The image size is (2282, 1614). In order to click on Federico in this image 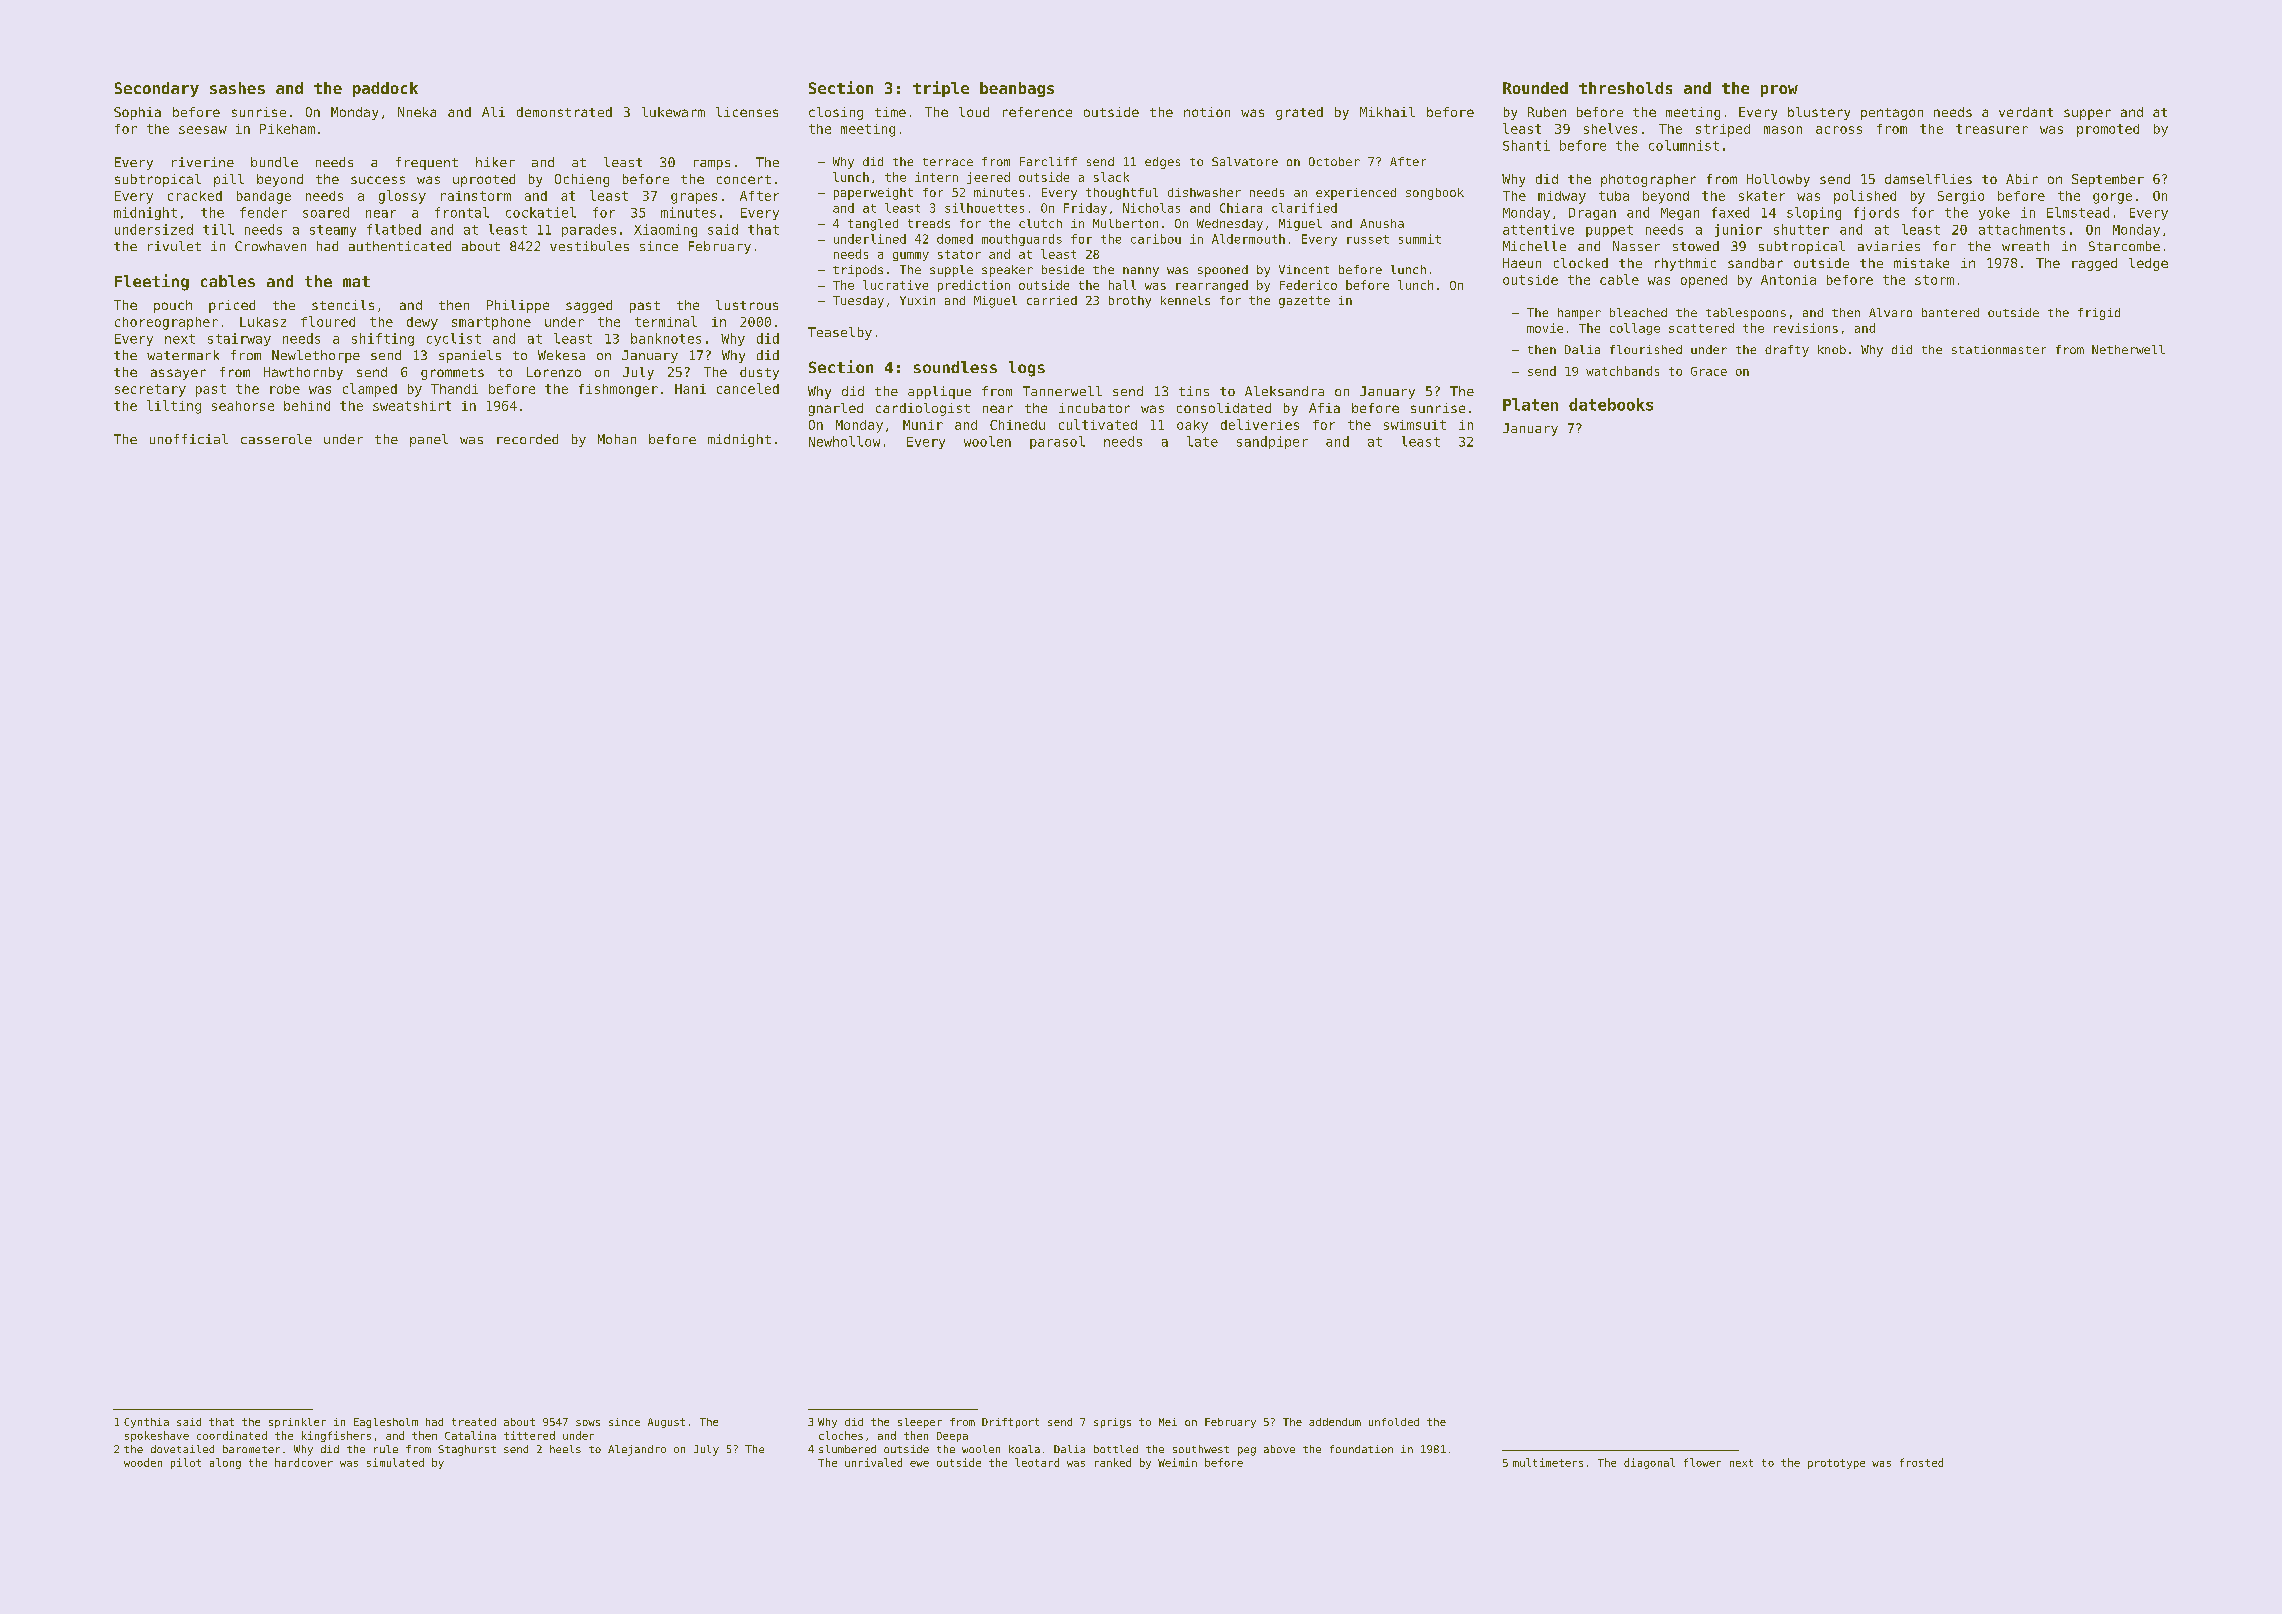, I will do `click(1308, 285)`.
